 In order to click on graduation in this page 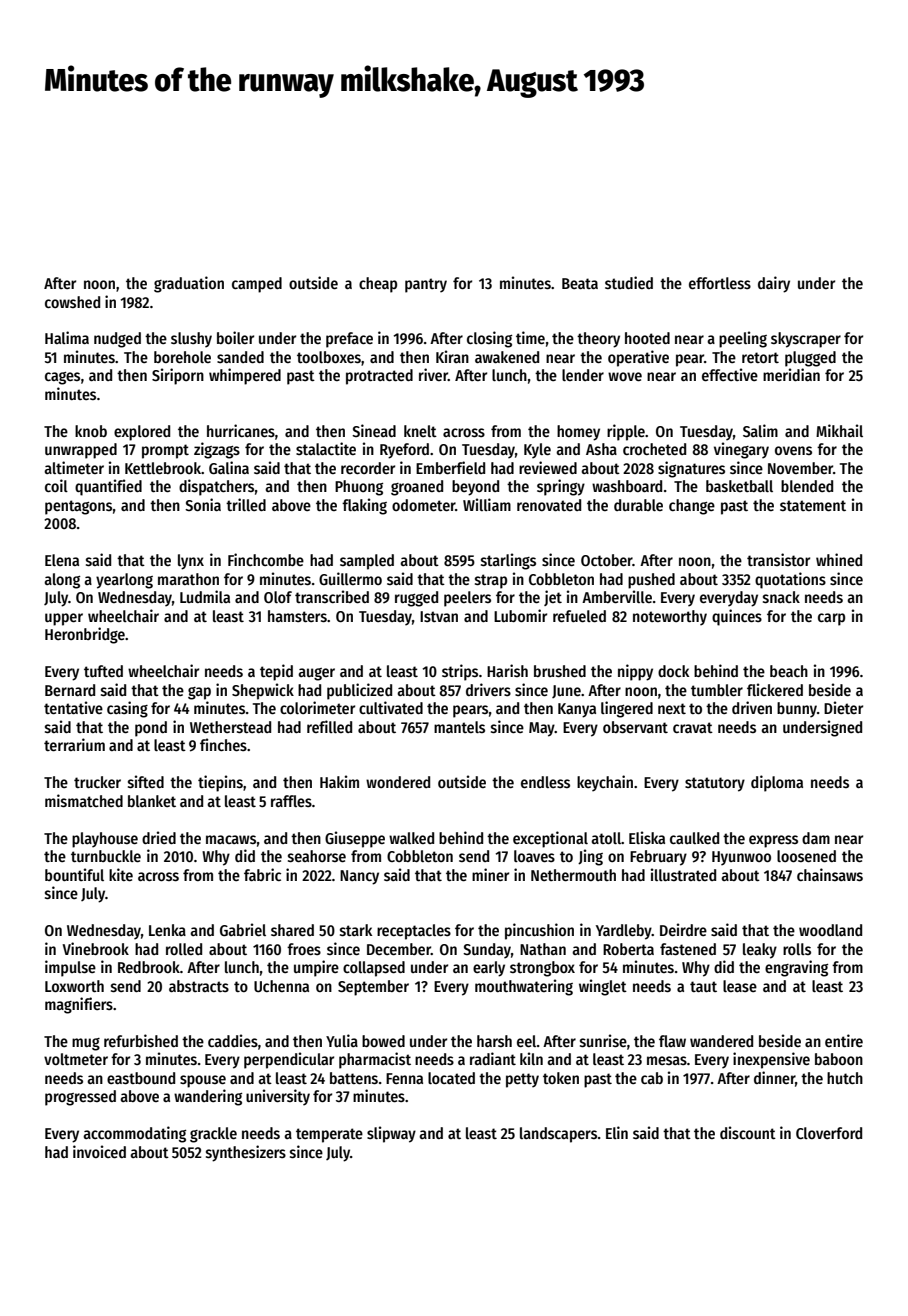, I will do `click(189, 284)`.
